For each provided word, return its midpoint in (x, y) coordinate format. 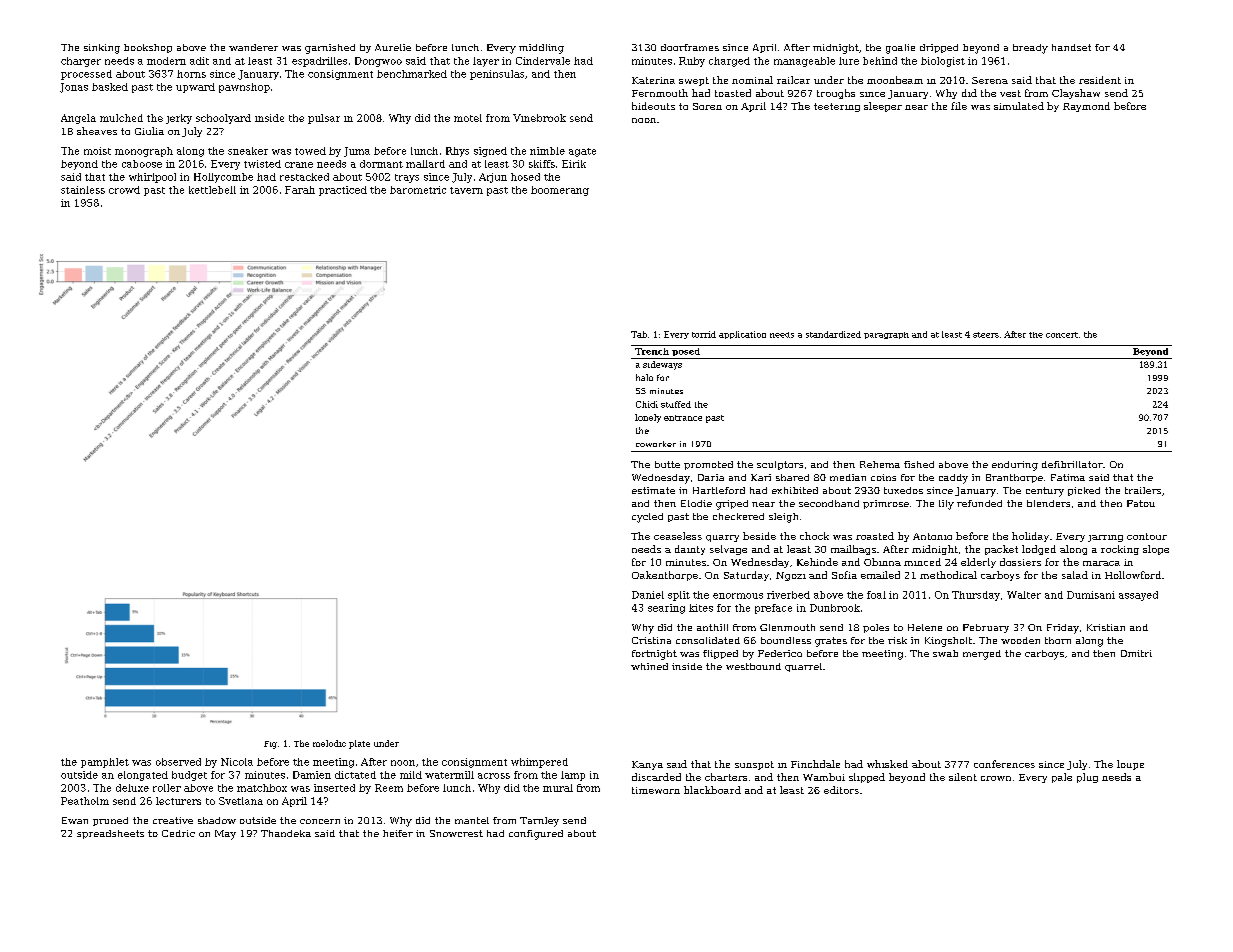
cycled (647, 518)
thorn (1058, 640)
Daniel (648, 595)
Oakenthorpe (665, 576)
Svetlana (241, 801)
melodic (329, 743)
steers (986, 335)
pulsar (324, 119)
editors (841, 790)
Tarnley (539, 822)
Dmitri (1136, 653)
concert (1062, 335)
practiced (343, 191)
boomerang (560, 191)
